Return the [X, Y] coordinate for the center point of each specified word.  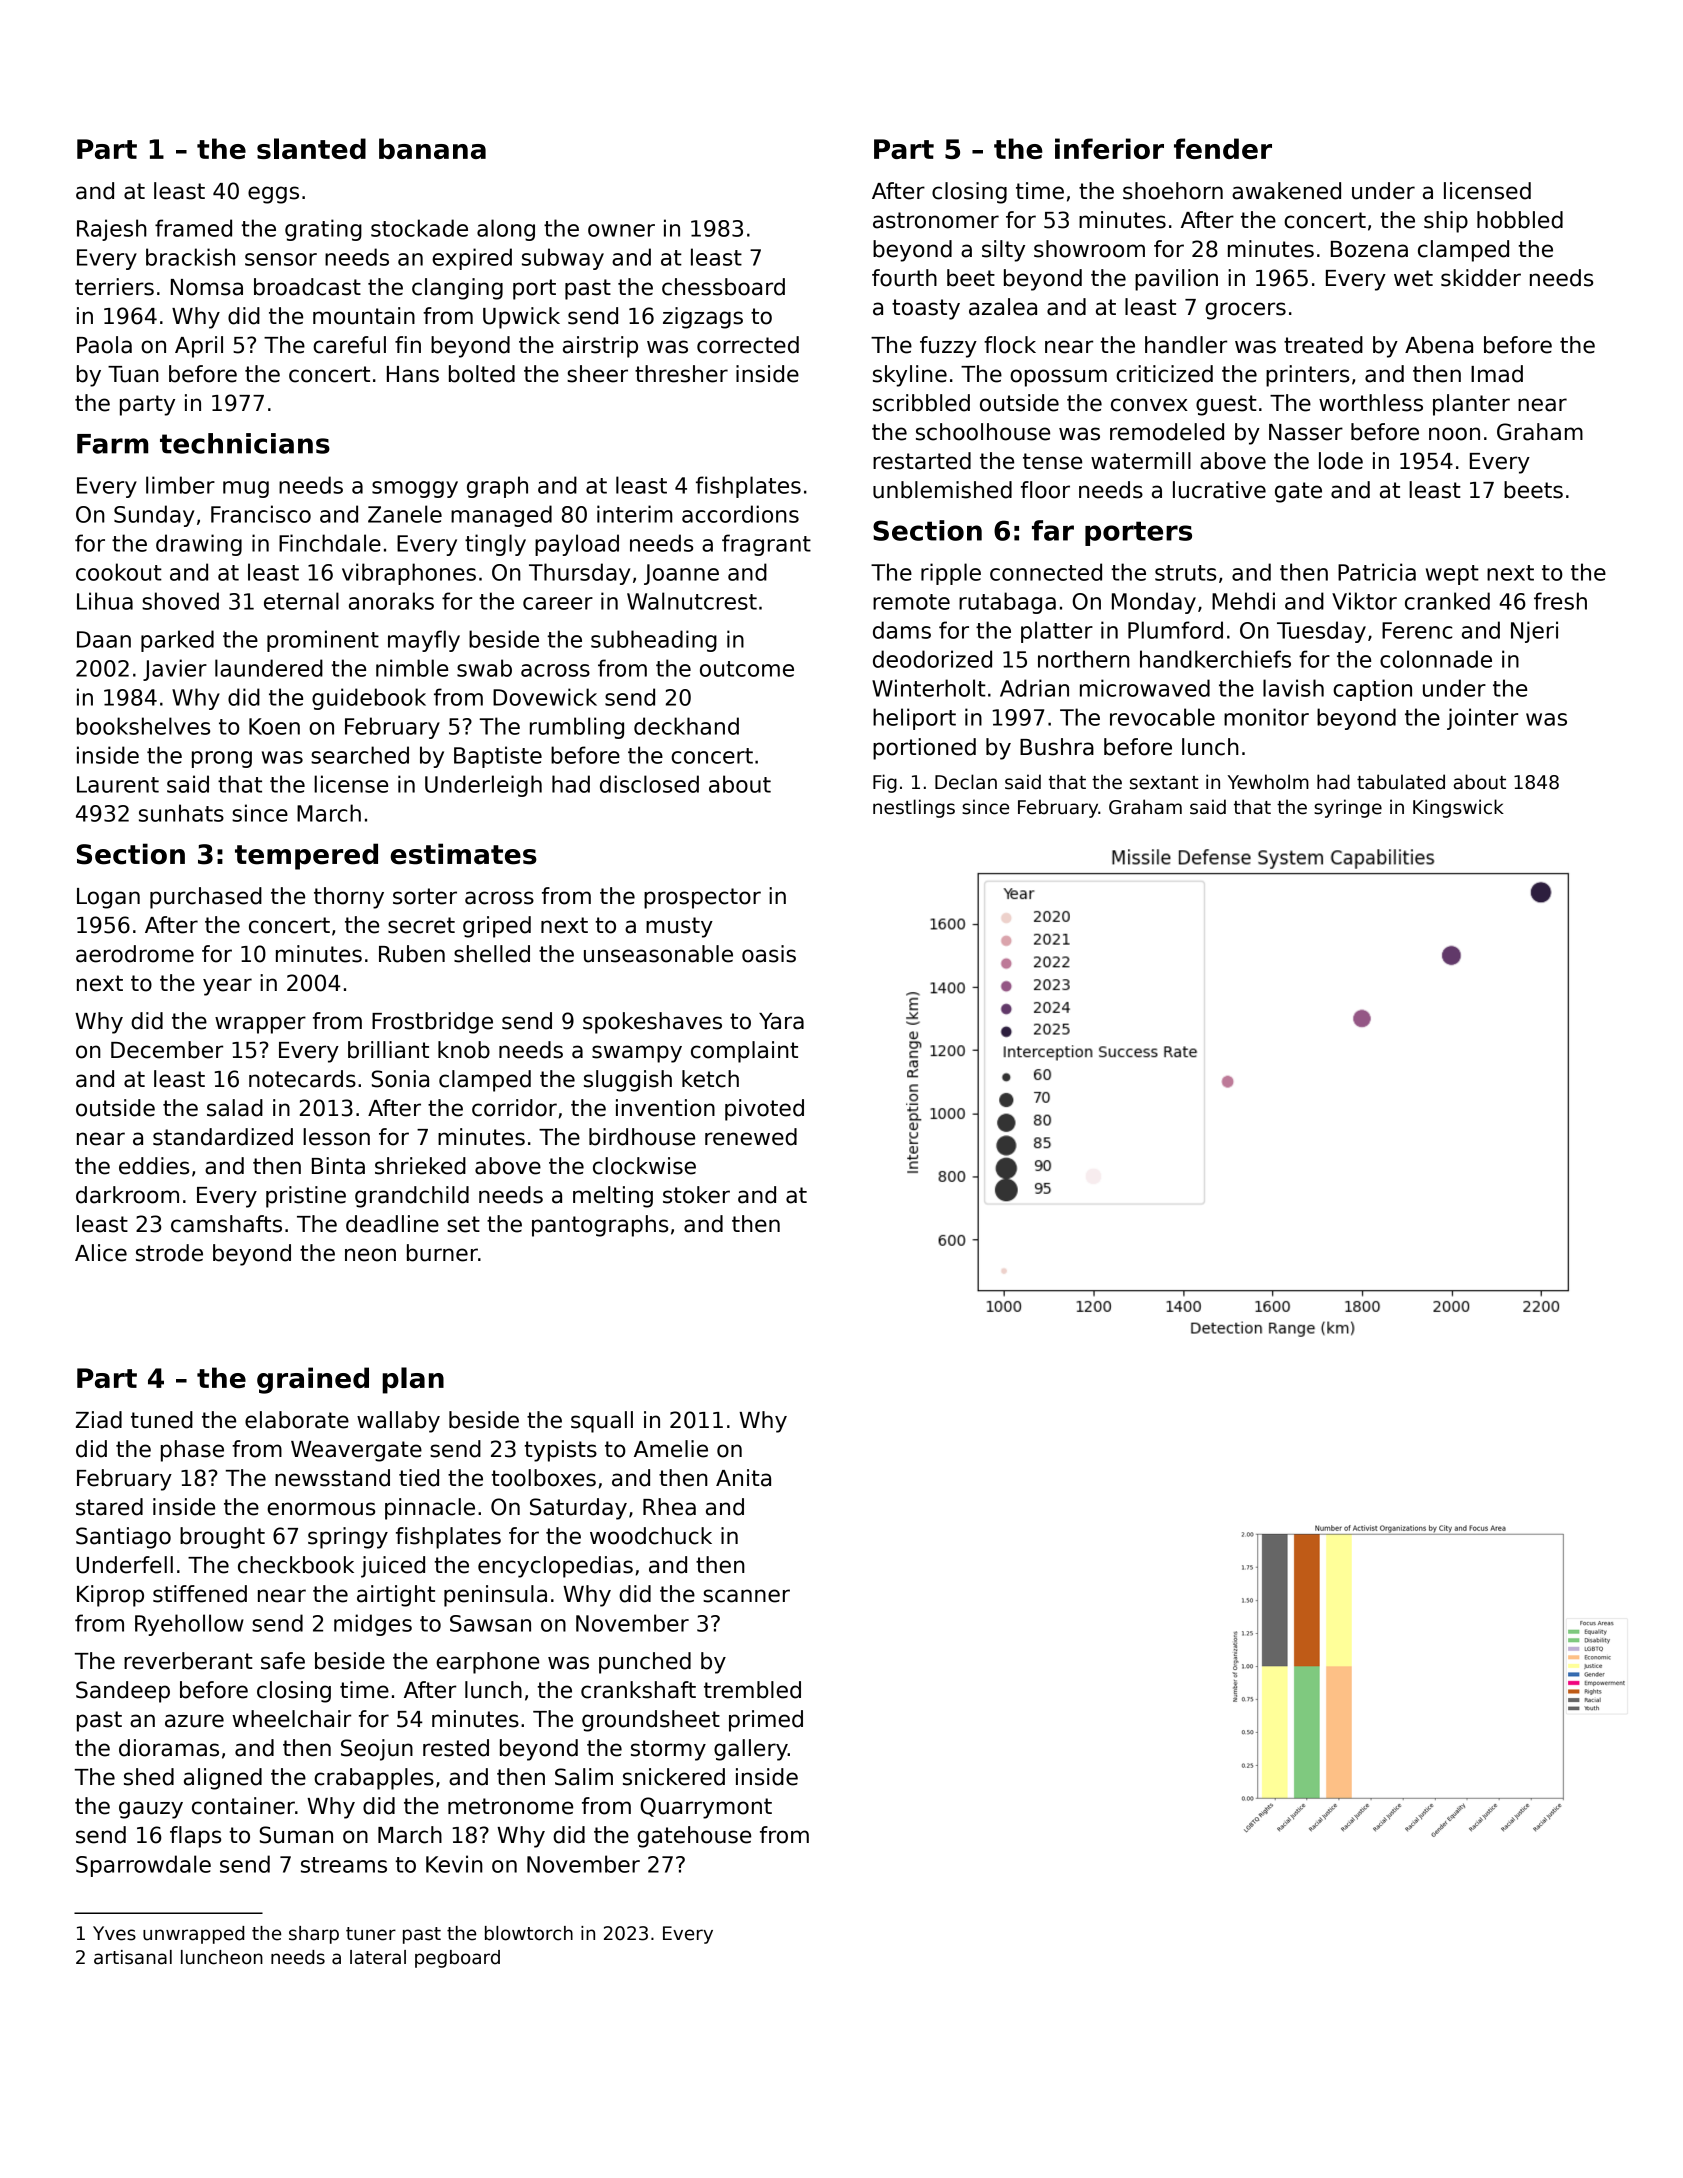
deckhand [686, 726]
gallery [751, 1750]
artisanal [133, 1957]
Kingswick [1458, 808]
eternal [301, 601]
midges [373, 1625]
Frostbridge [432, 1023]
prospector [702, 898]
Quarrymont [706, 1808]
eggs [273, 195]
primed [766, 1721]
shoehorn [1173, 191]
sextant [1164, 783]
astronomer [936, 220]
